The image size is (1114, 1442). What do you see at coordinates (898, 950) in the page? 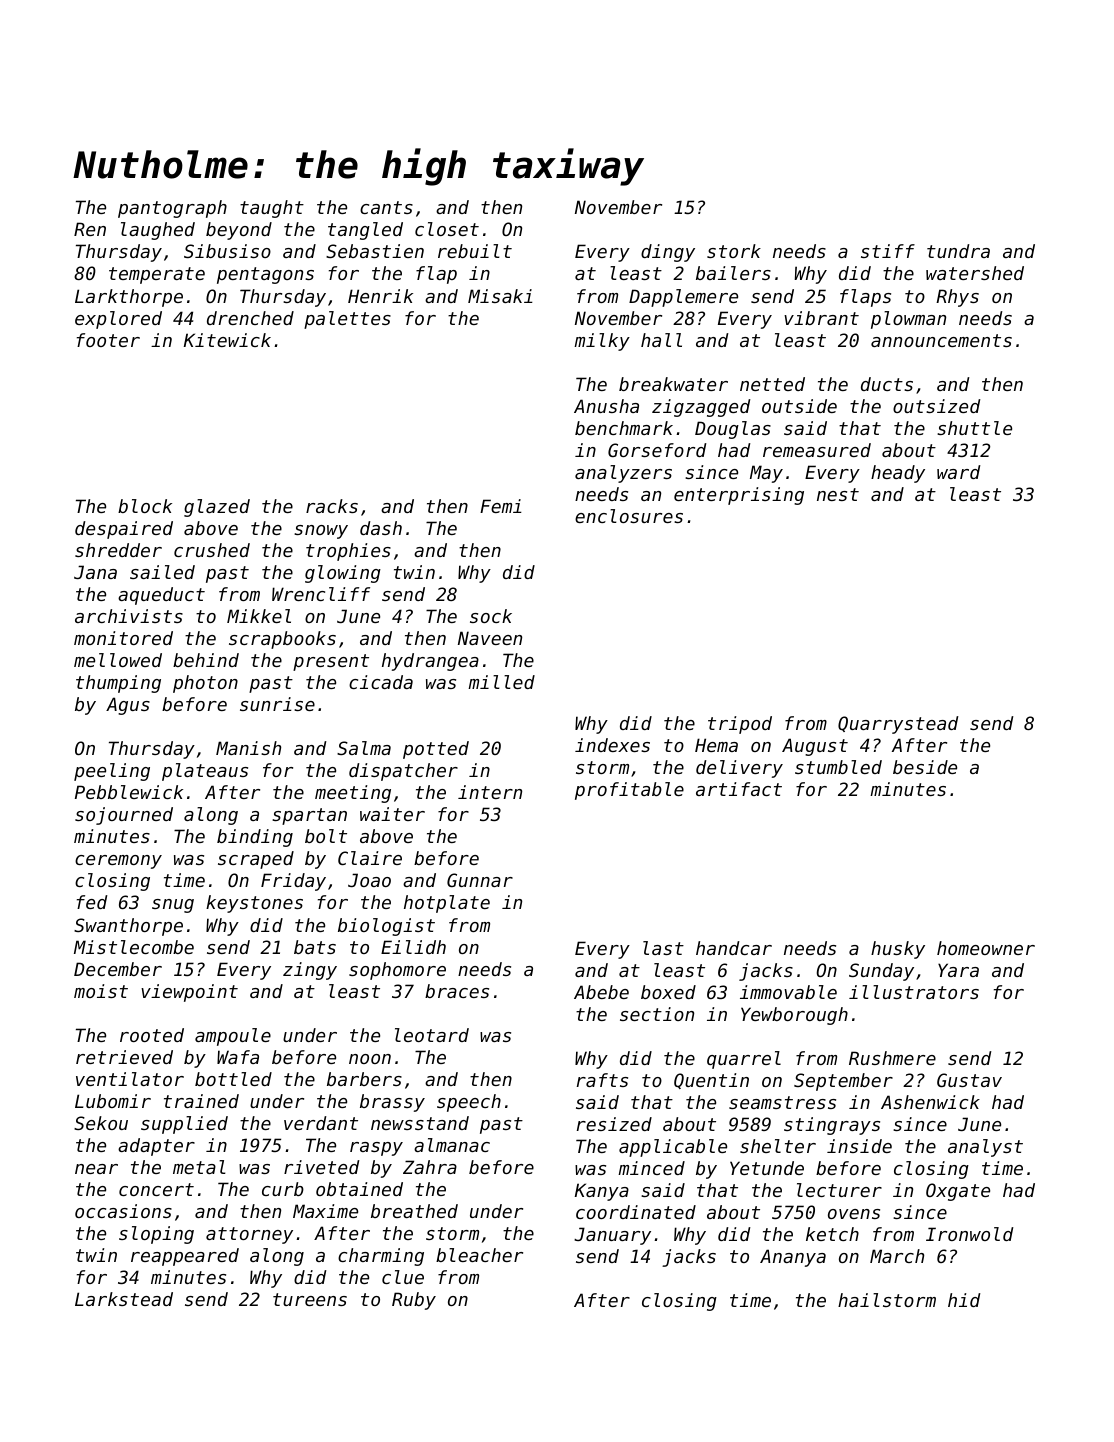
I see `husky` at bounding box center [898, 950].
